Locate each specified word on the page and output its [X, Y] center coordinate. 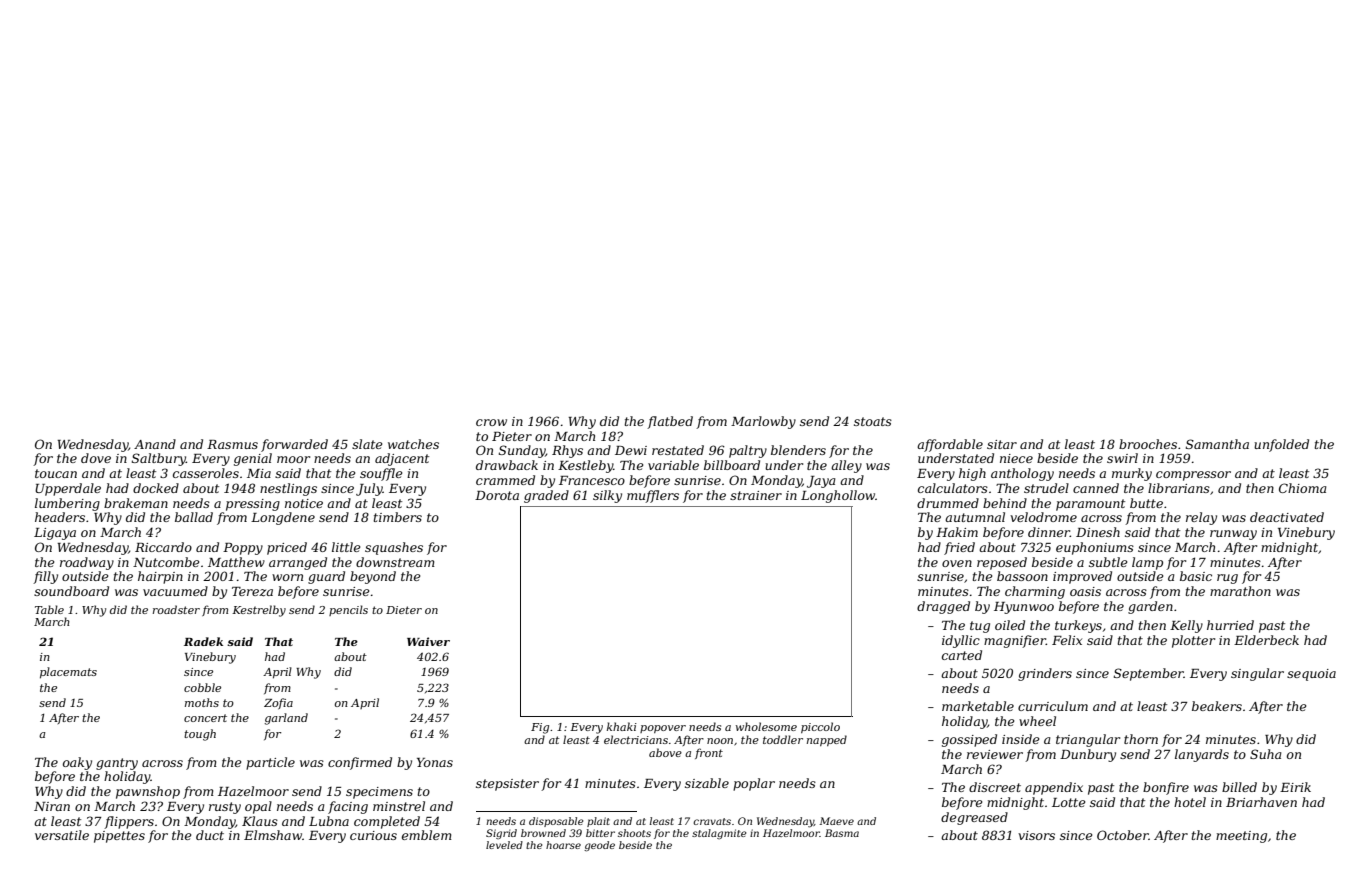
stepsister [507, 785]
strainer [756, 495]
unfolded [1281, 445]
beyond [373, 577]
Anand [155, 444]
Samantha [1217, 444]
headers [60, 517]
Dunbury [1088, 755]
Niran [52, 806]
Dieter [404, 610]
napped [827, 740]
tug [980, 627]
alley [846, 466]
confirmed [360, 763]
